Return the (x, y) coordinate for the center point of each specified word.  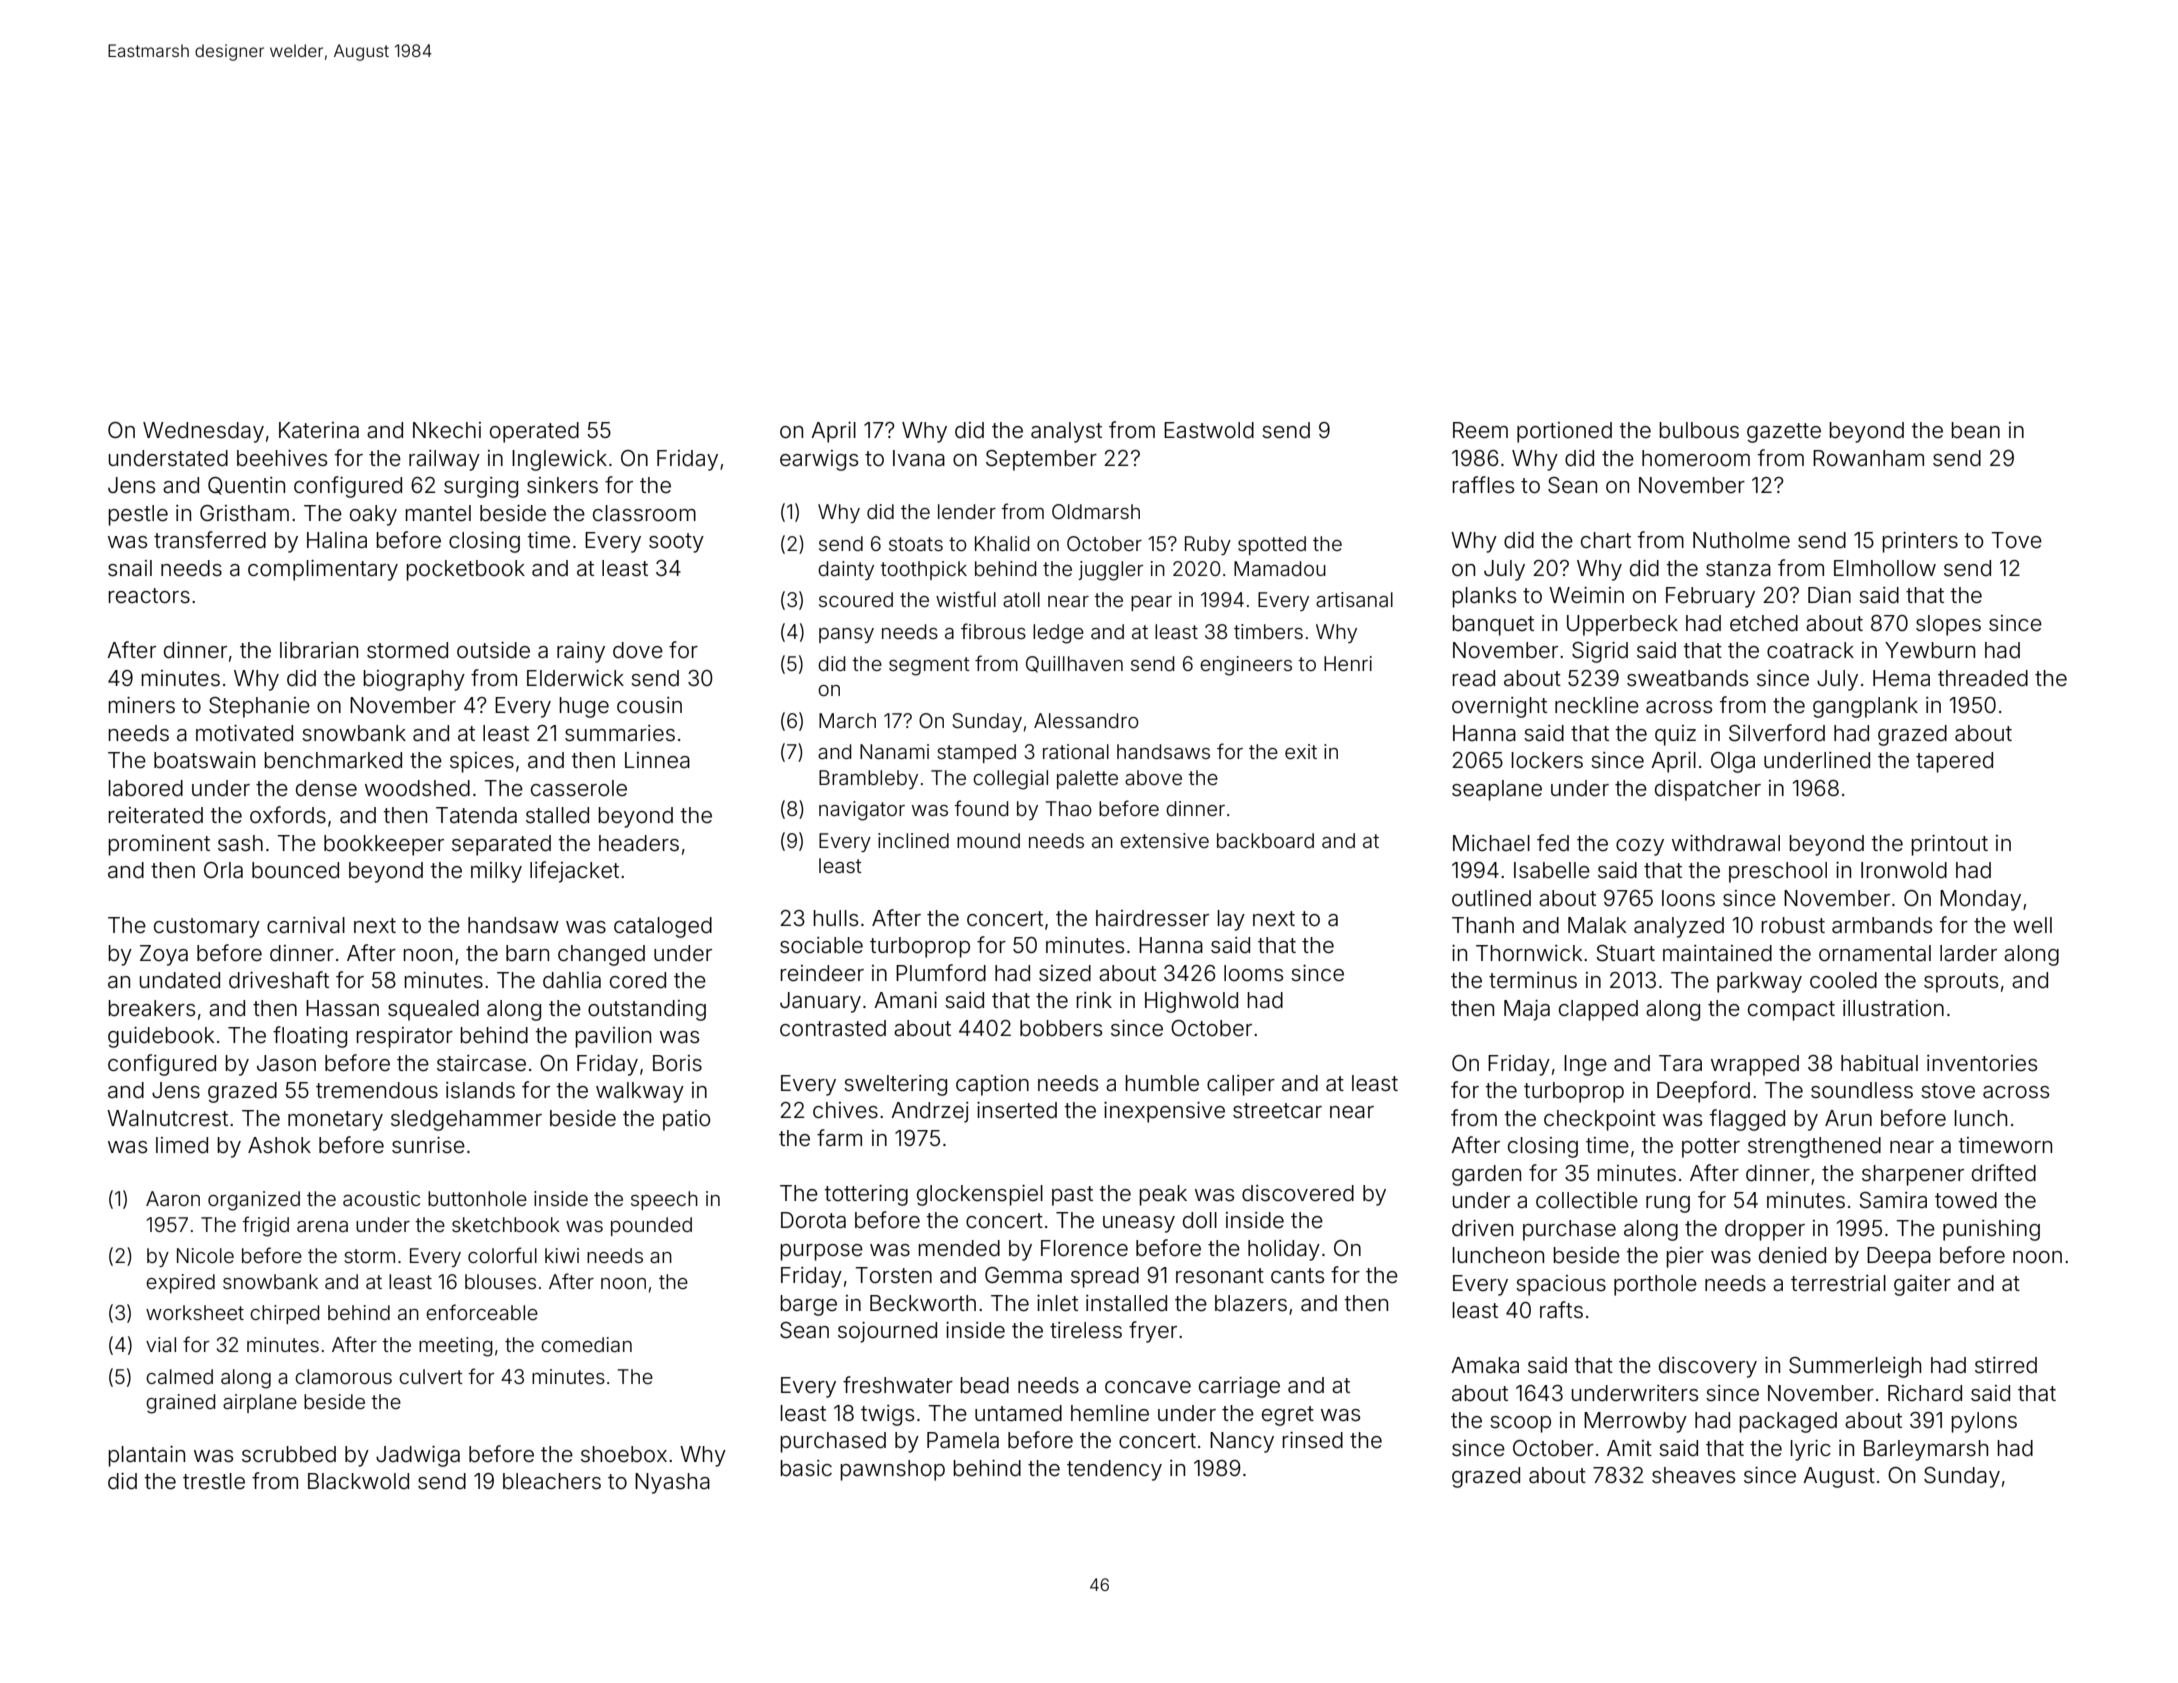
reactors (149, 596)
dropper (1765, 1230)
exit (1301, 751)
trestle (214, 1481)
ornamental (1875, 953)
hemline (1110, 1413)
